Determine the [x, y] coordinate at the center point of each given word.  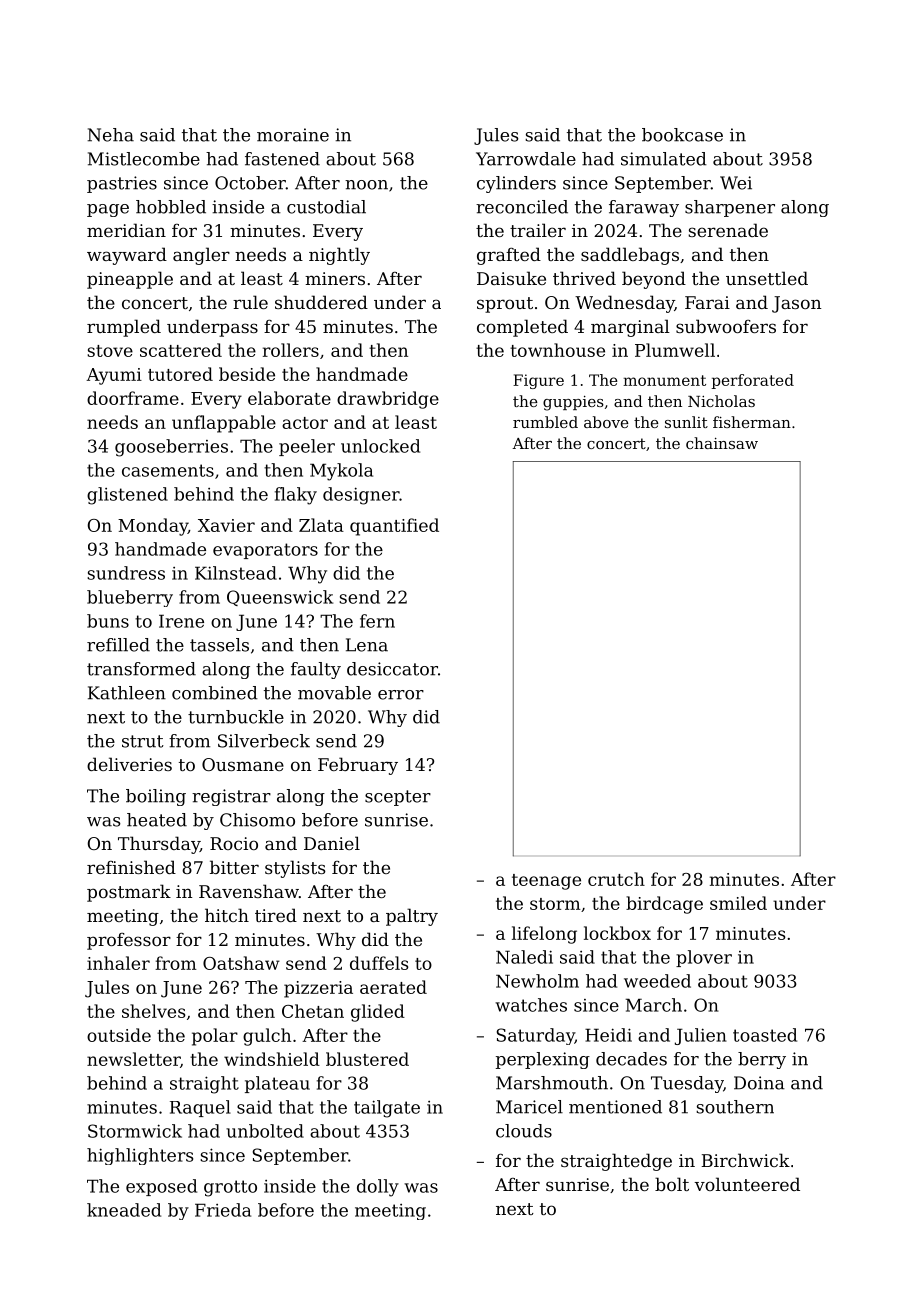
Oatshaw [241, 963]
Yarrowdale [526, 159]
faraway [644, 208]
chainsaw [722, 443]
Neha [110, 135]
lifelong [544, 935]
